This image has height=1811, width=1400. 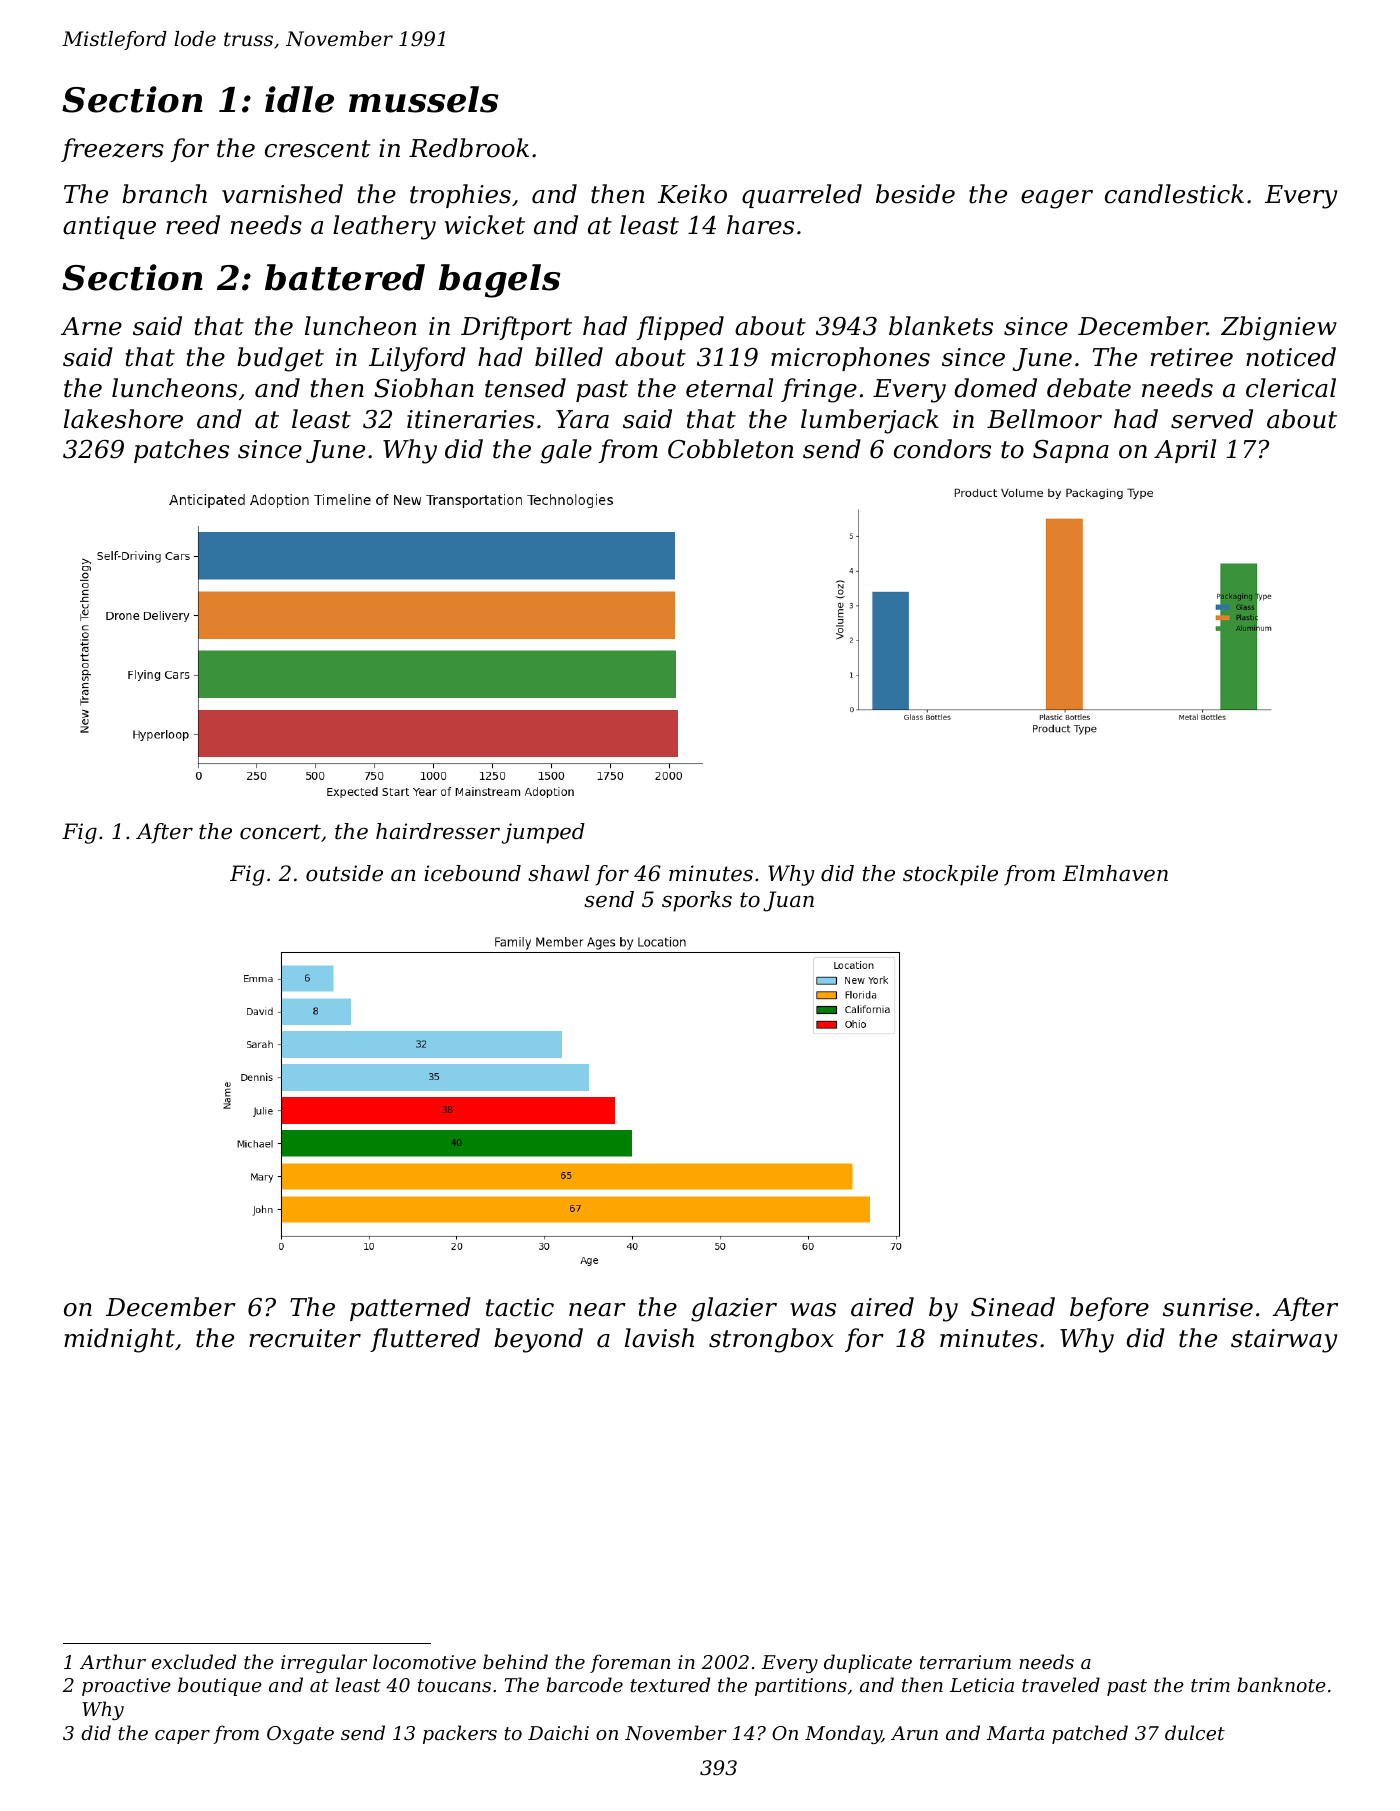 What do you see at coordinates (882, 1307) in the image?
I see `aired` at bounding box center [882, 1307].
